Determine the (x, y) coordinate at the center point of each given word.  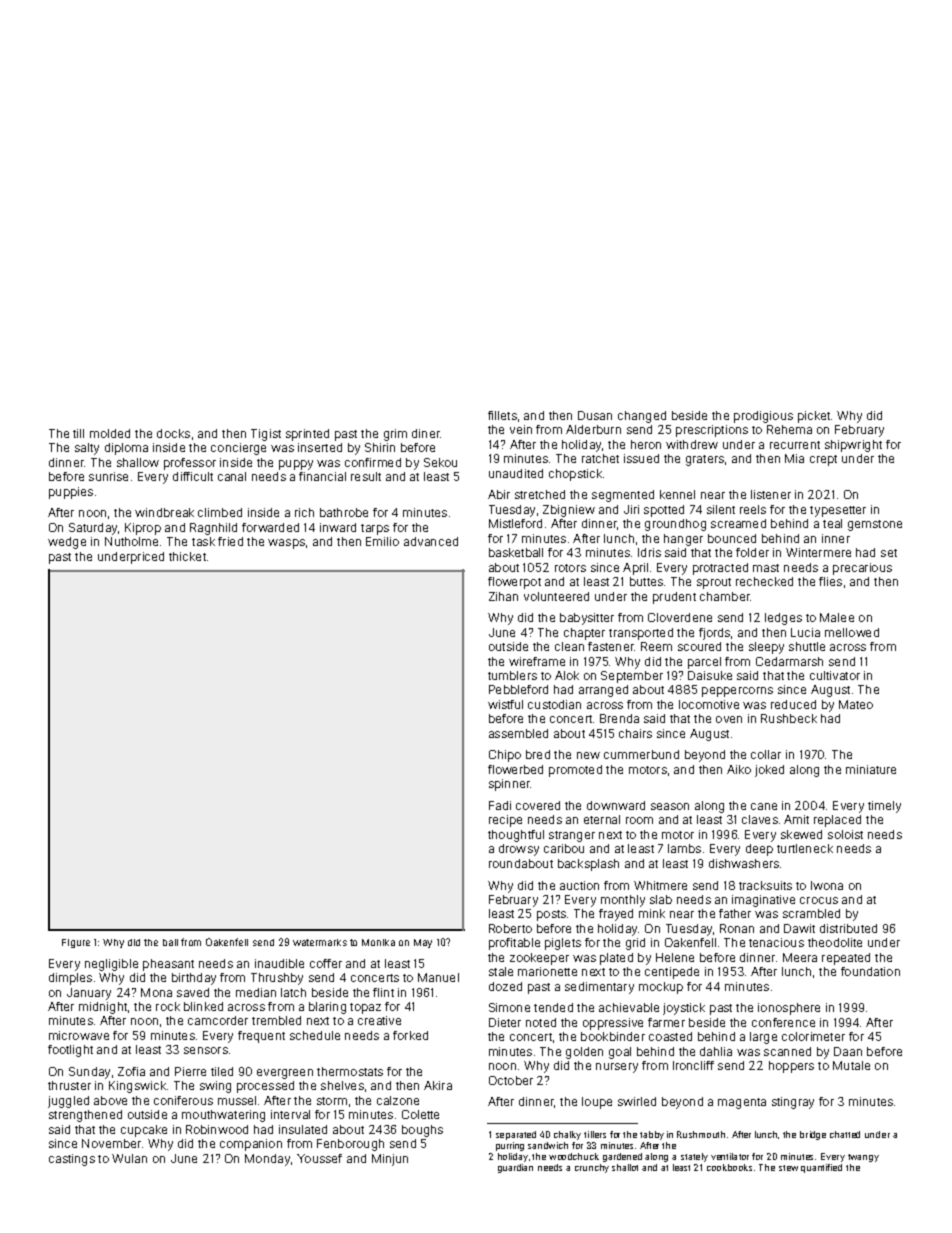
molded (110, 433)
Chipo (505, 756)
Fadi (500, 805)
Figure (76, 943)
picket (814, 417)
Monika (378, 942)
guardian (515, 1168)
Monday (267, 1160)
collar (766, 754)
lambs (684, 848)
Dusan (595, 415)
